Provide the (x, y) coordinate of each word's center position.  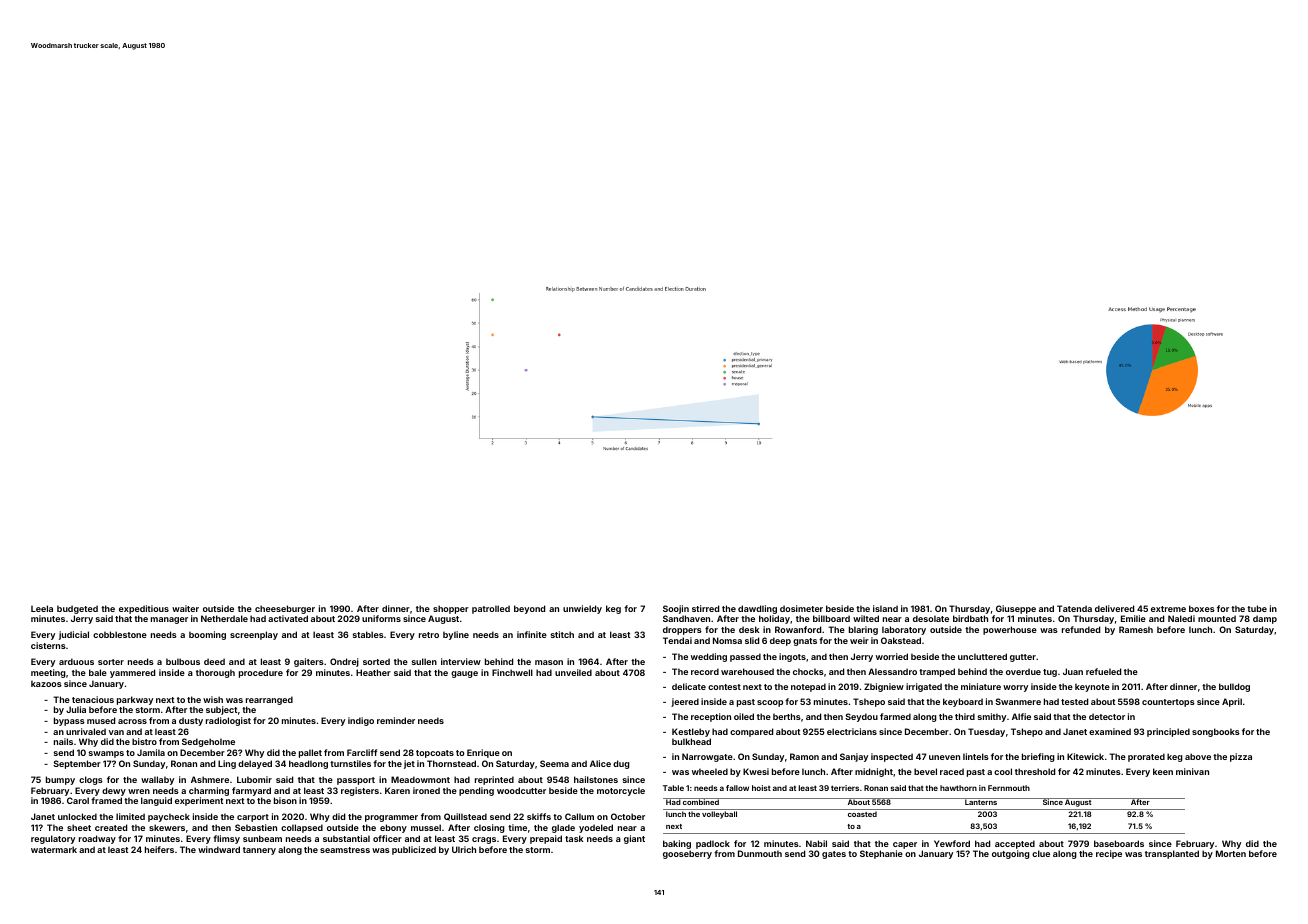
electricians (852, 731)
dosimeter (801, 608)
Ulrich (464, 849)
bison (285, 800)
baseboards (1119, 843)
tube (1257, 608)
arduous (76, 661)
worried (892, 656)
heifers (159, 849)
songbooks (1216, 732)
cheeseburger (285, 609)
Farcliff (362, 752)
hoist (761, 788)
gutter (1023, 658)
